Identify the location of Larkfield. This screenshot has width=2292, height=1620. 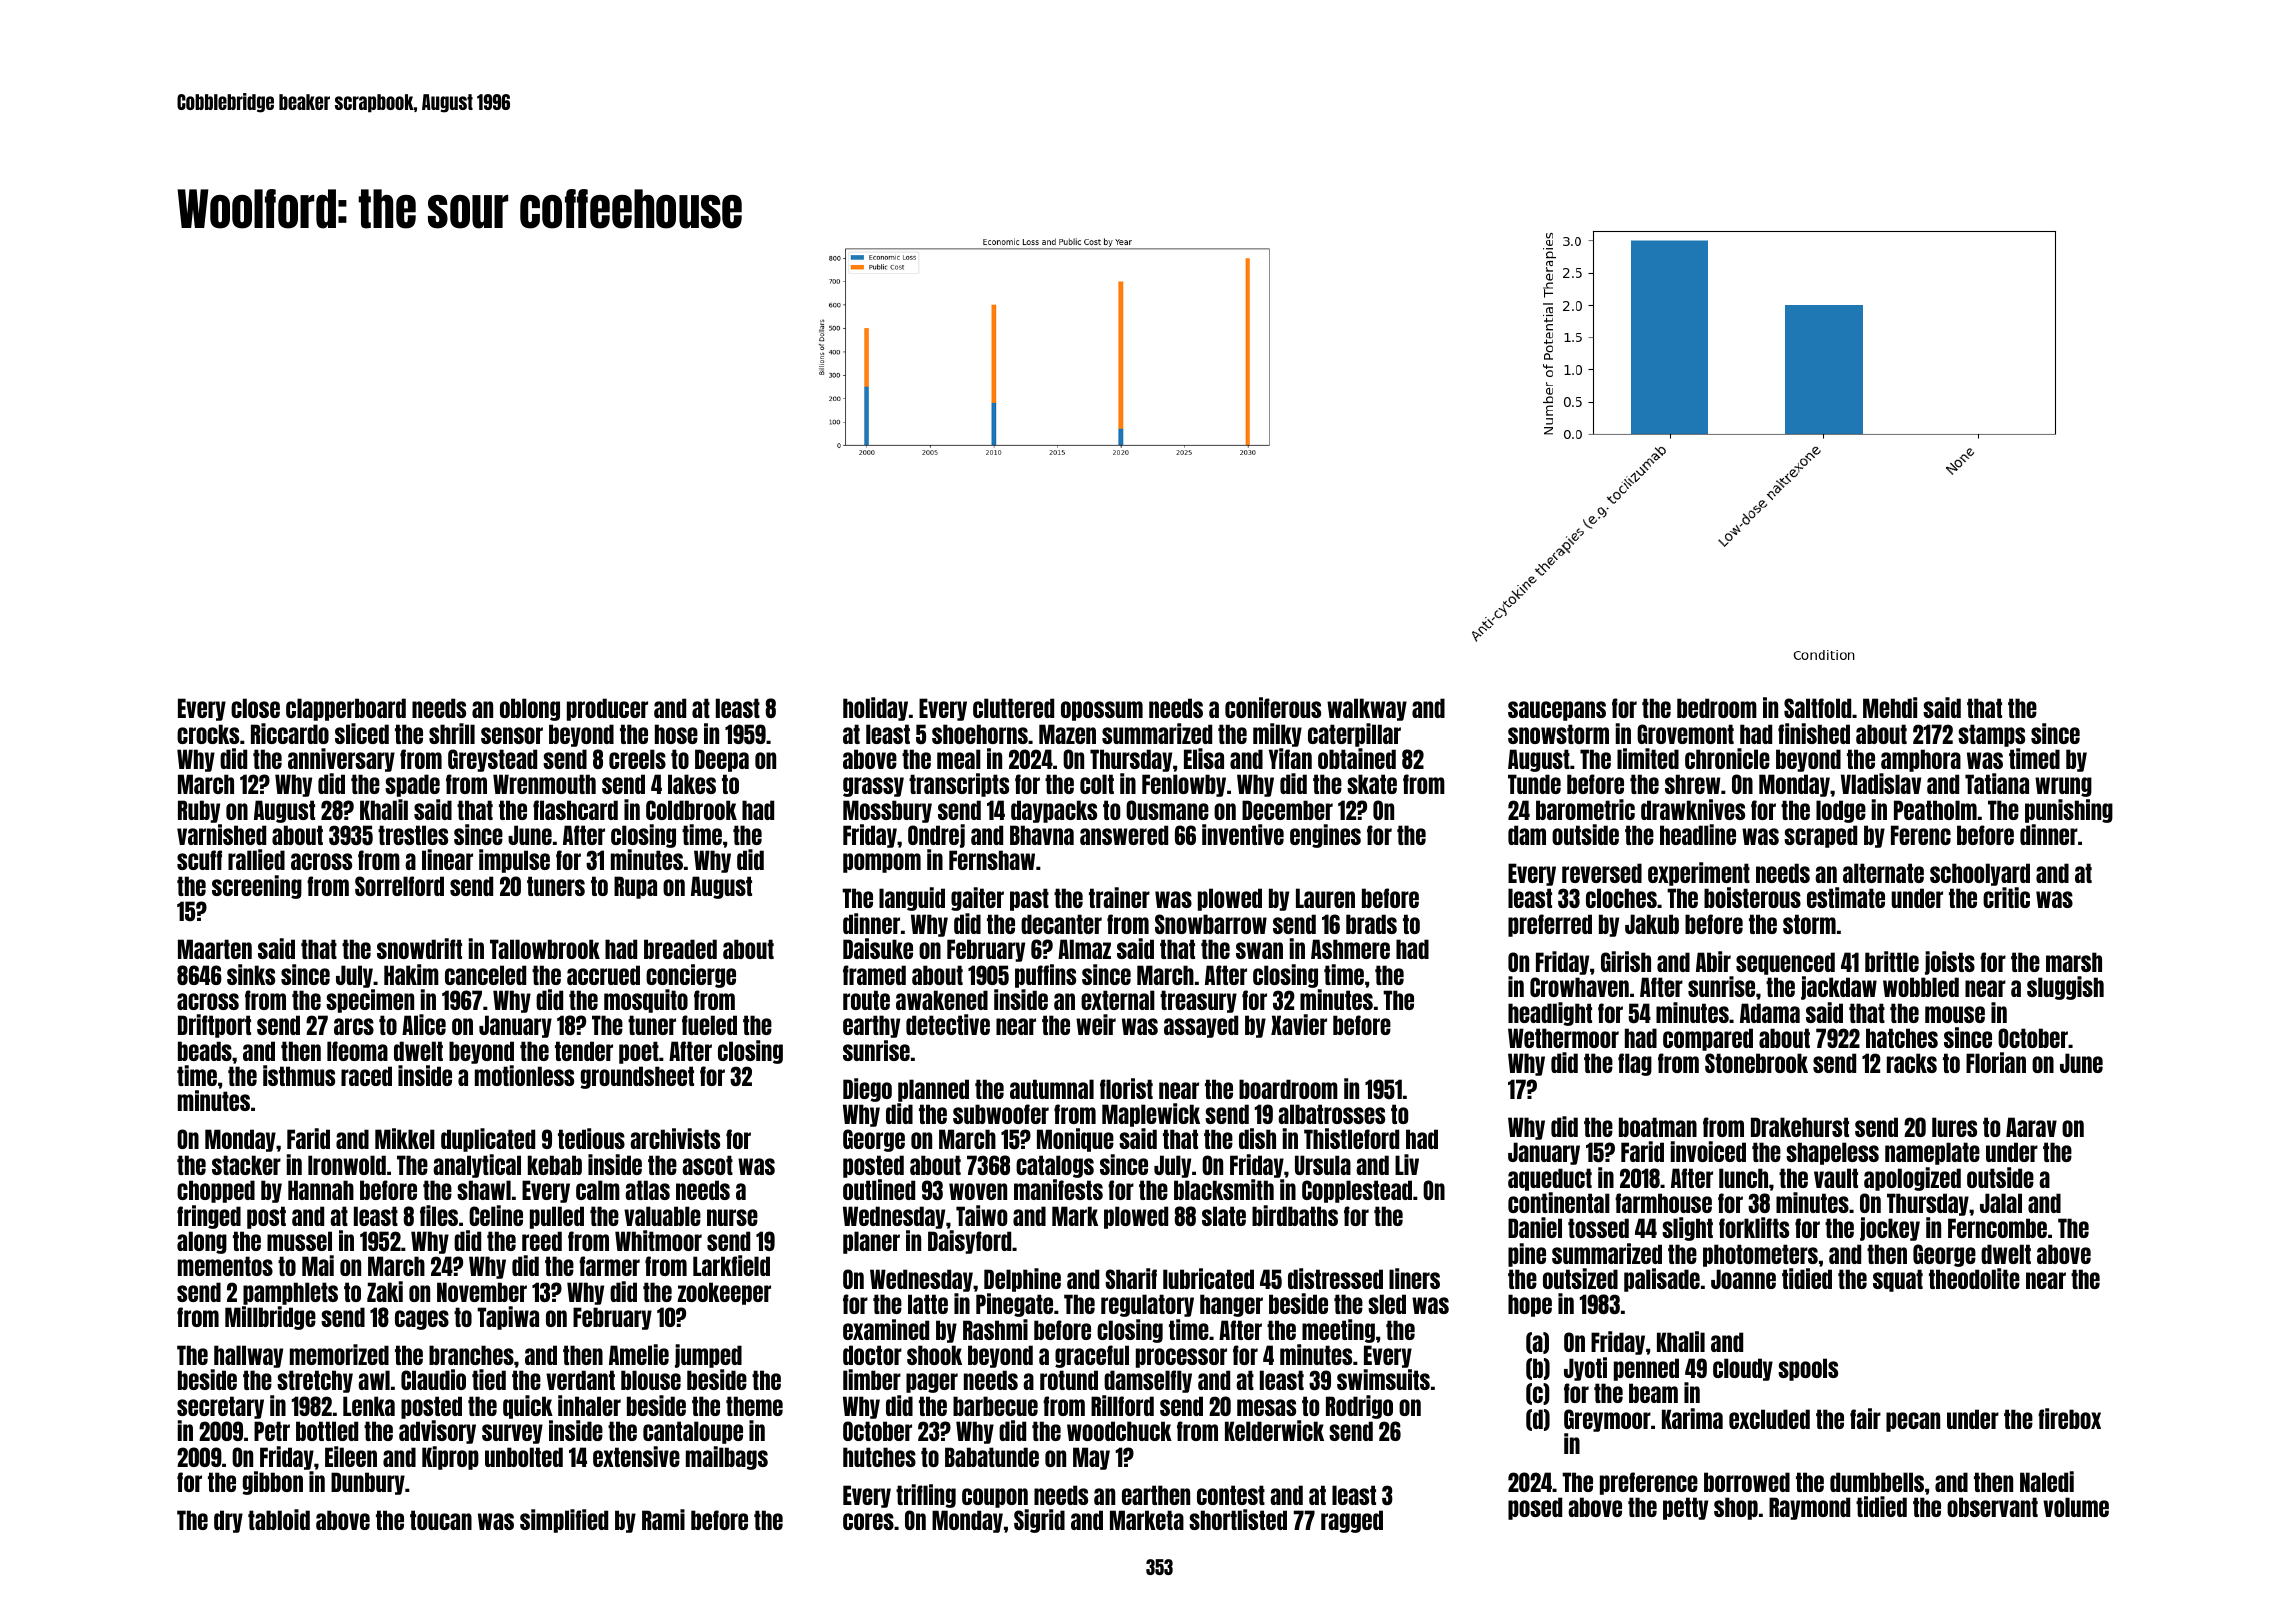
(731, 1265).
